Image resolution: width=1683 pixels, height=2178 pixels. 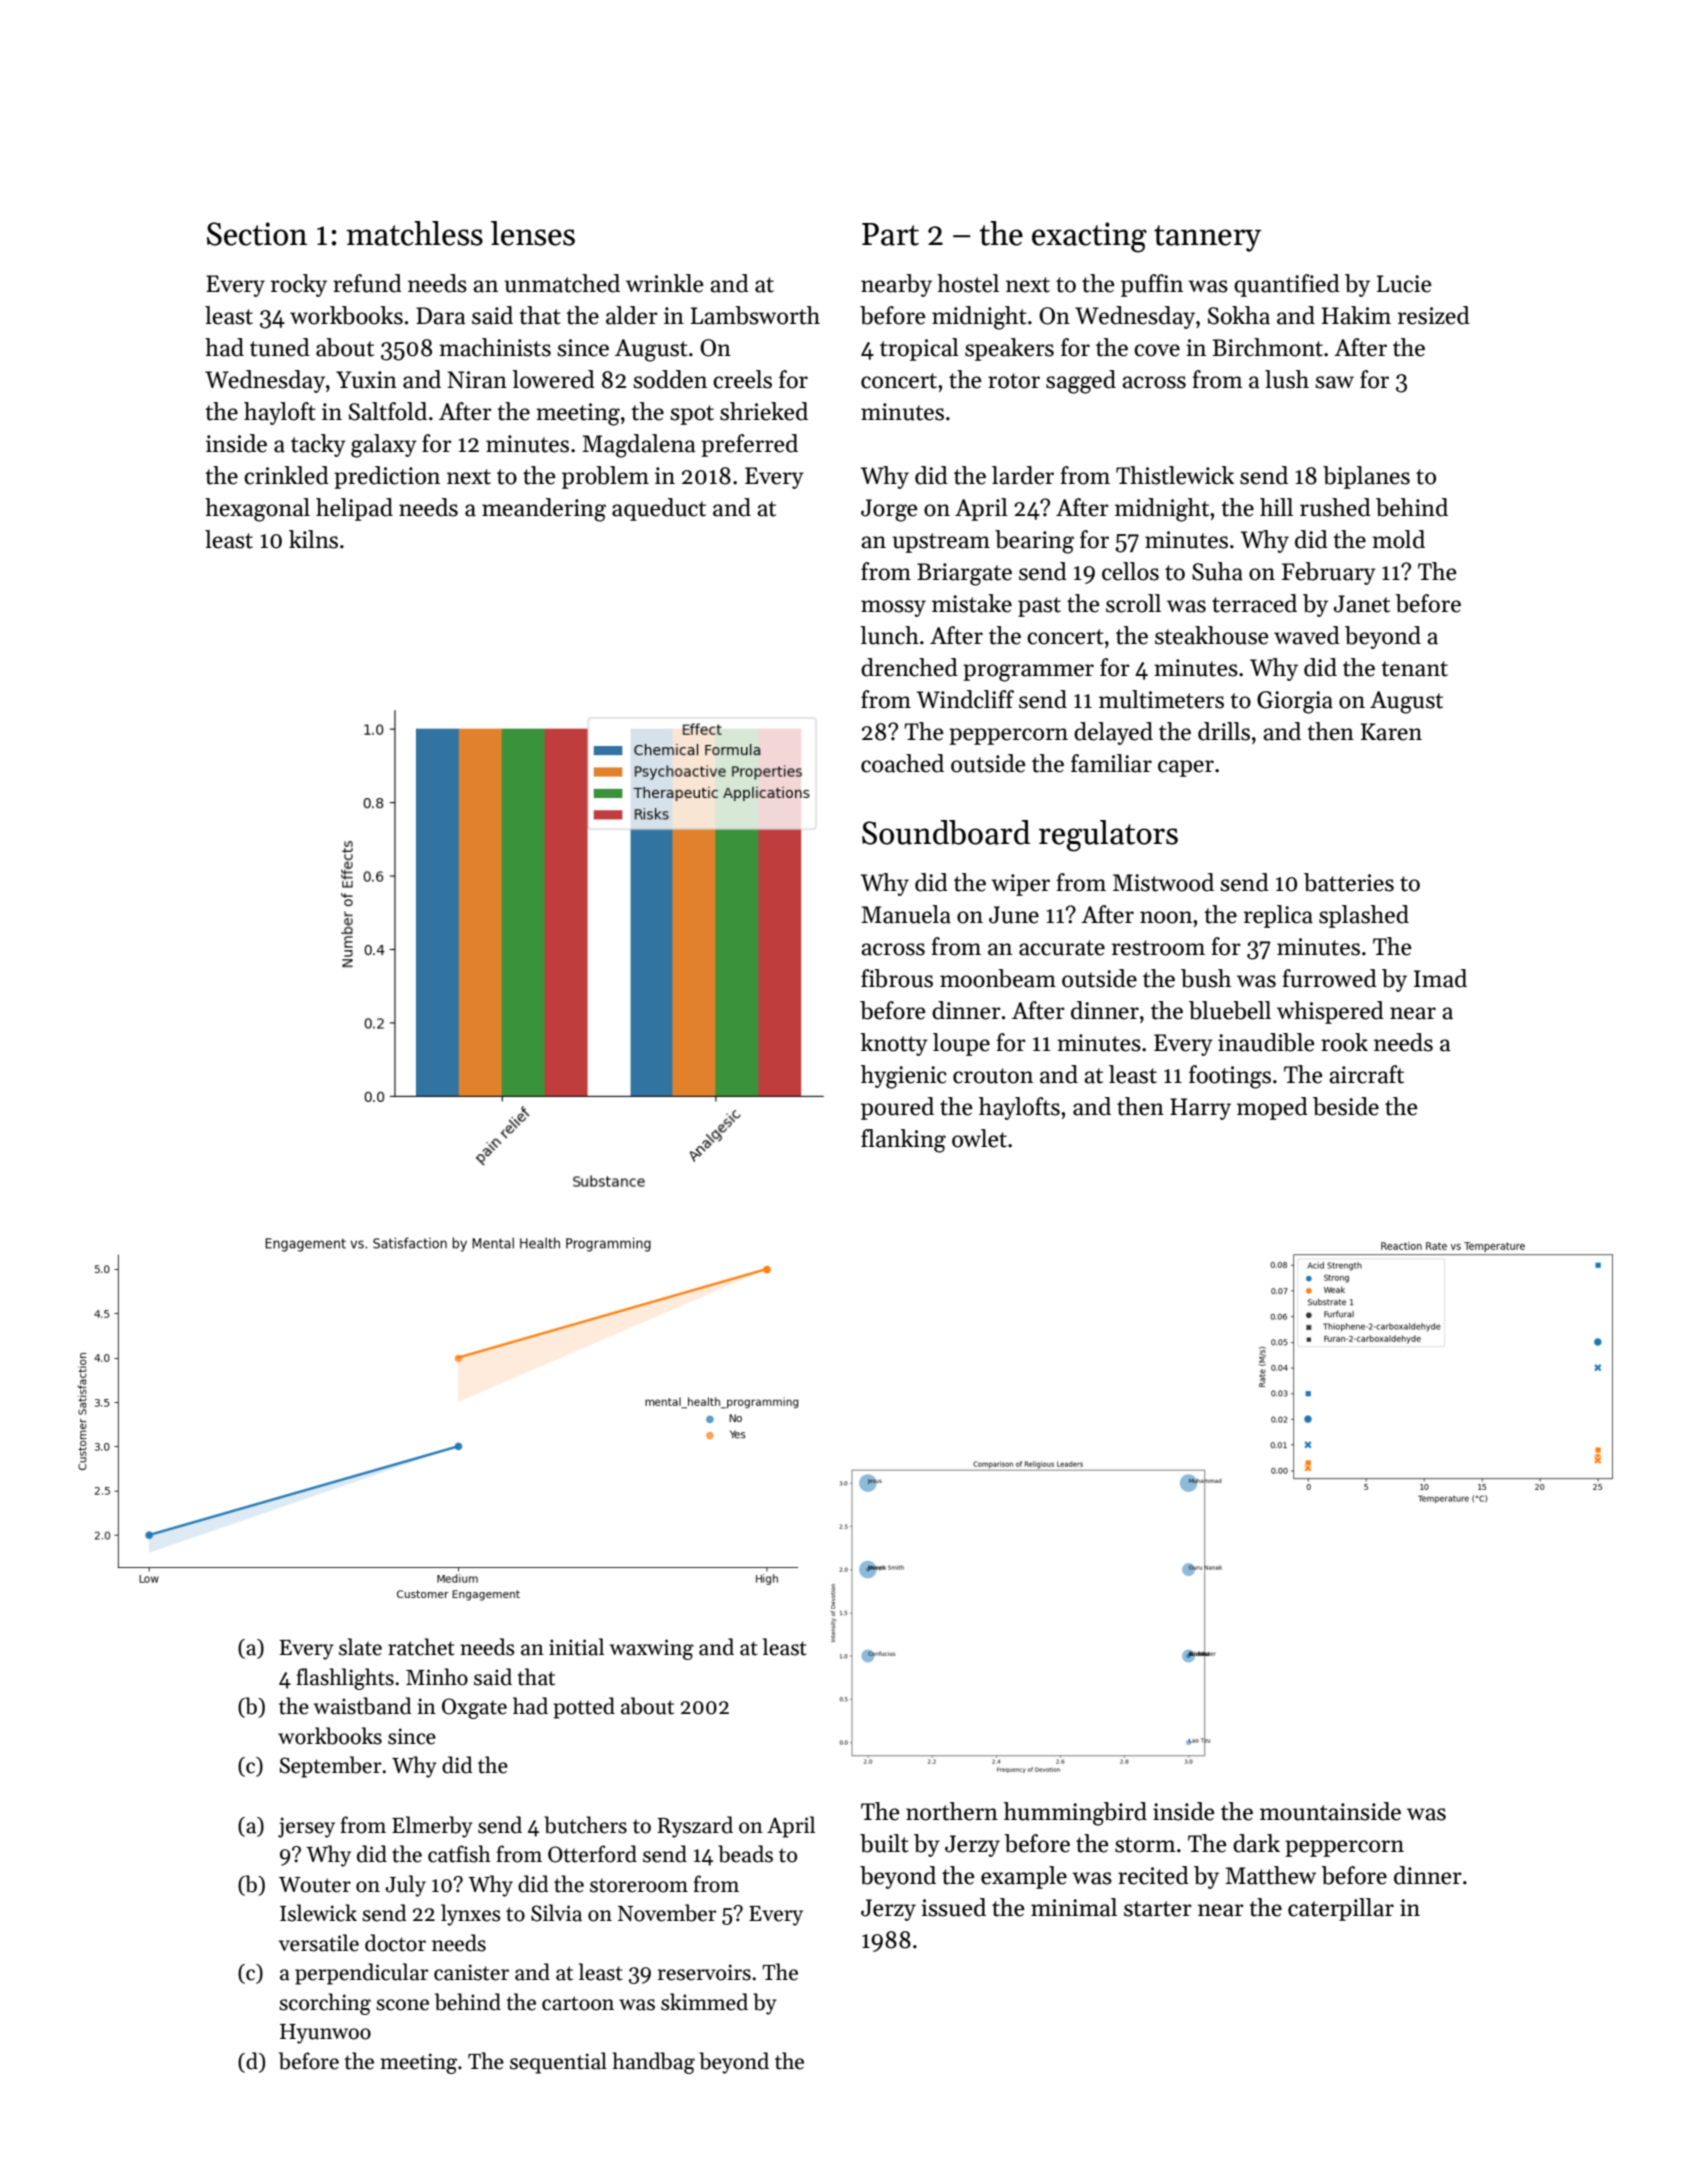 What do you see at coordinates (257, 234) in the screenshot?
I see `Section` at bounding box center [257, 234].
